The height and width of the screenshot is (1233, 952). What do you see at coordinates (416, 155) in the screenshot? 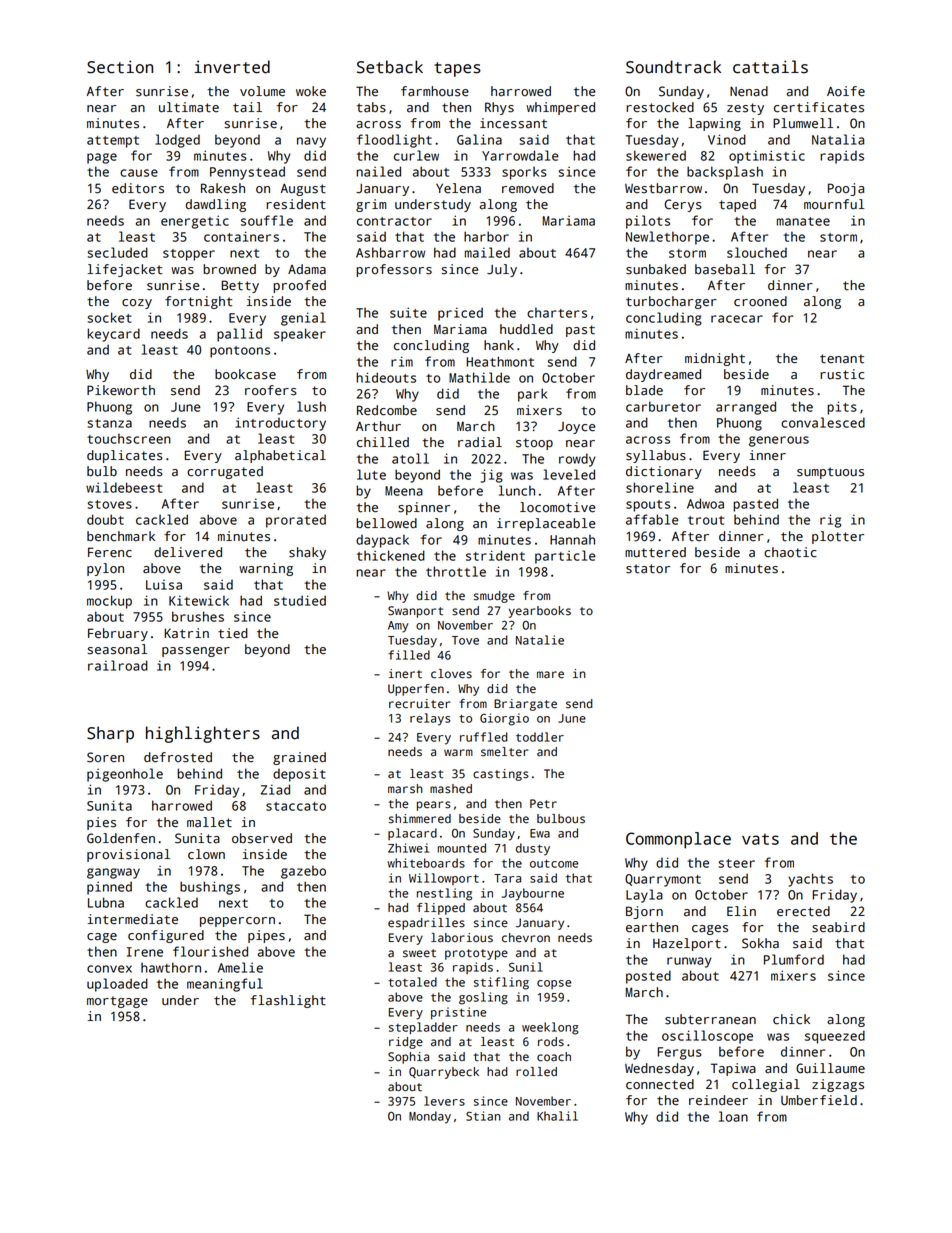
I see `curlew` at bounding box center [416, 155].
